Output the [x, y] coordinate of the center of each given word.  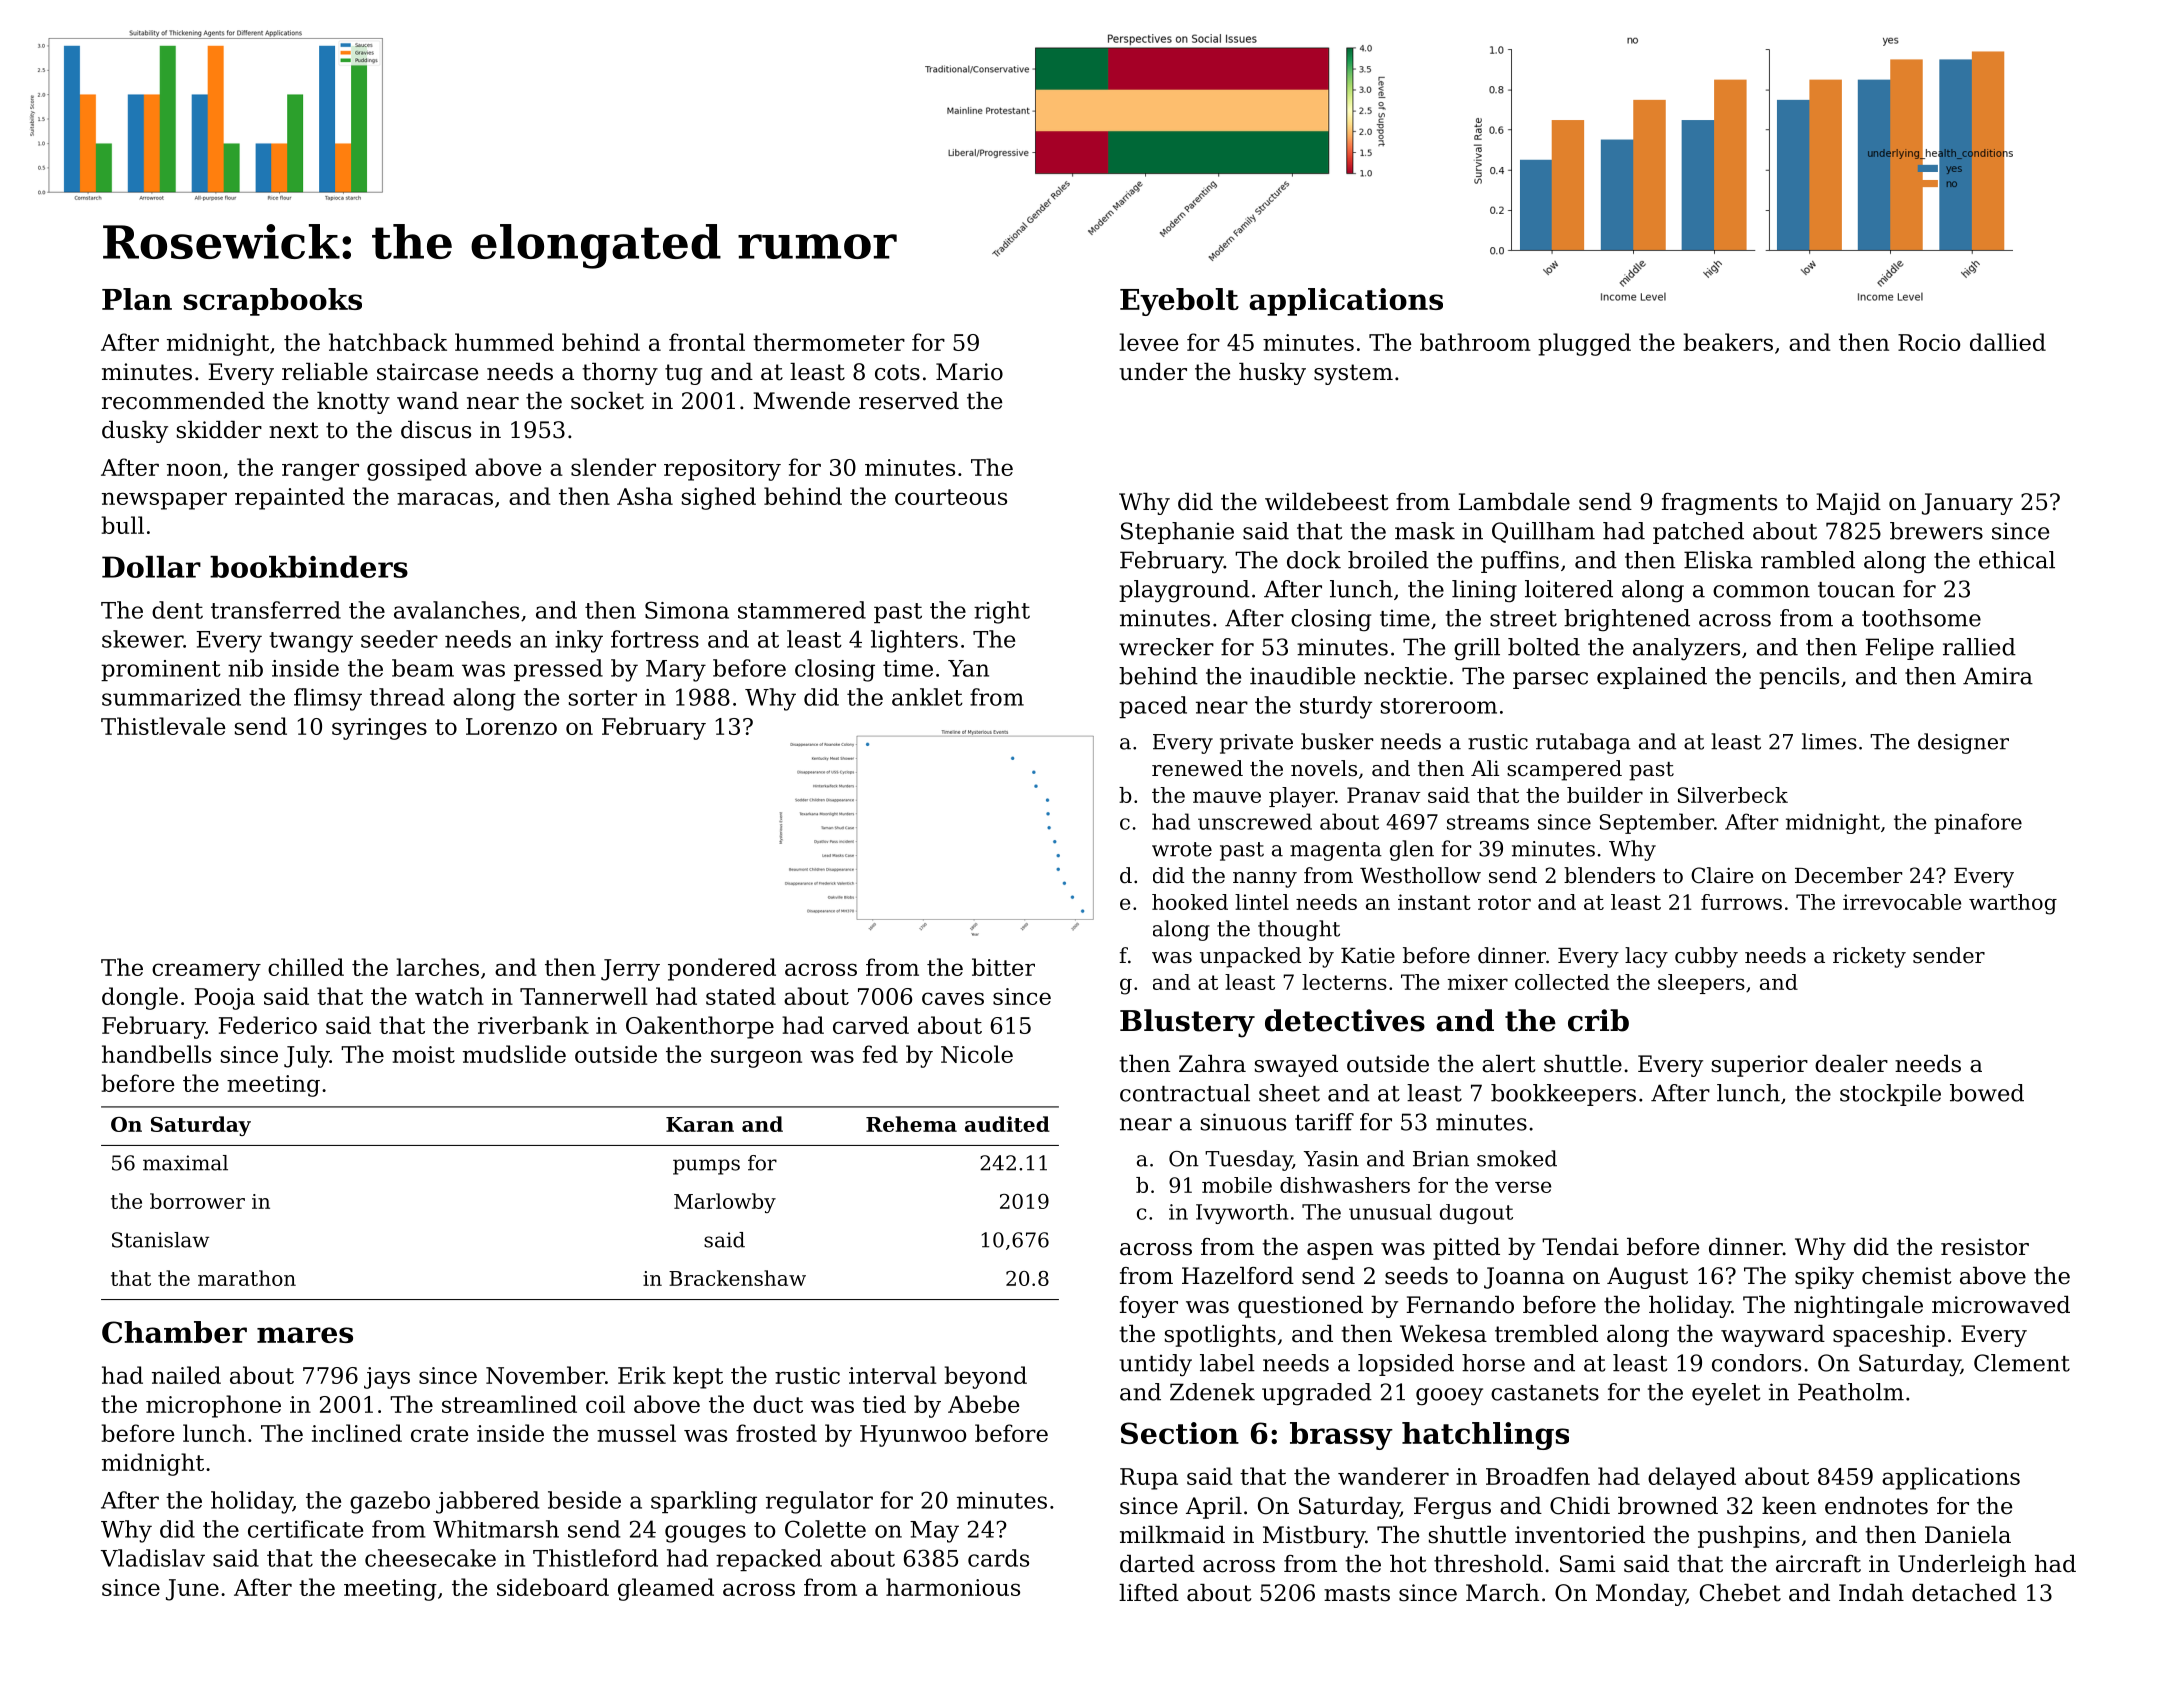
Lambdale [1514, 502]
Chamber [174, 1332]
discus [436, 430]
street [1523, 619]
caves [953, 998]
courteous [951, 497]
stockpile [1890, 1095]
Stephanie [1177, 533]
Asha [645, 496]
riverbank [533, 1025]
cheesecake [430, 1558]
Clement [2022, 1363]
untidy [1155, 1365]
